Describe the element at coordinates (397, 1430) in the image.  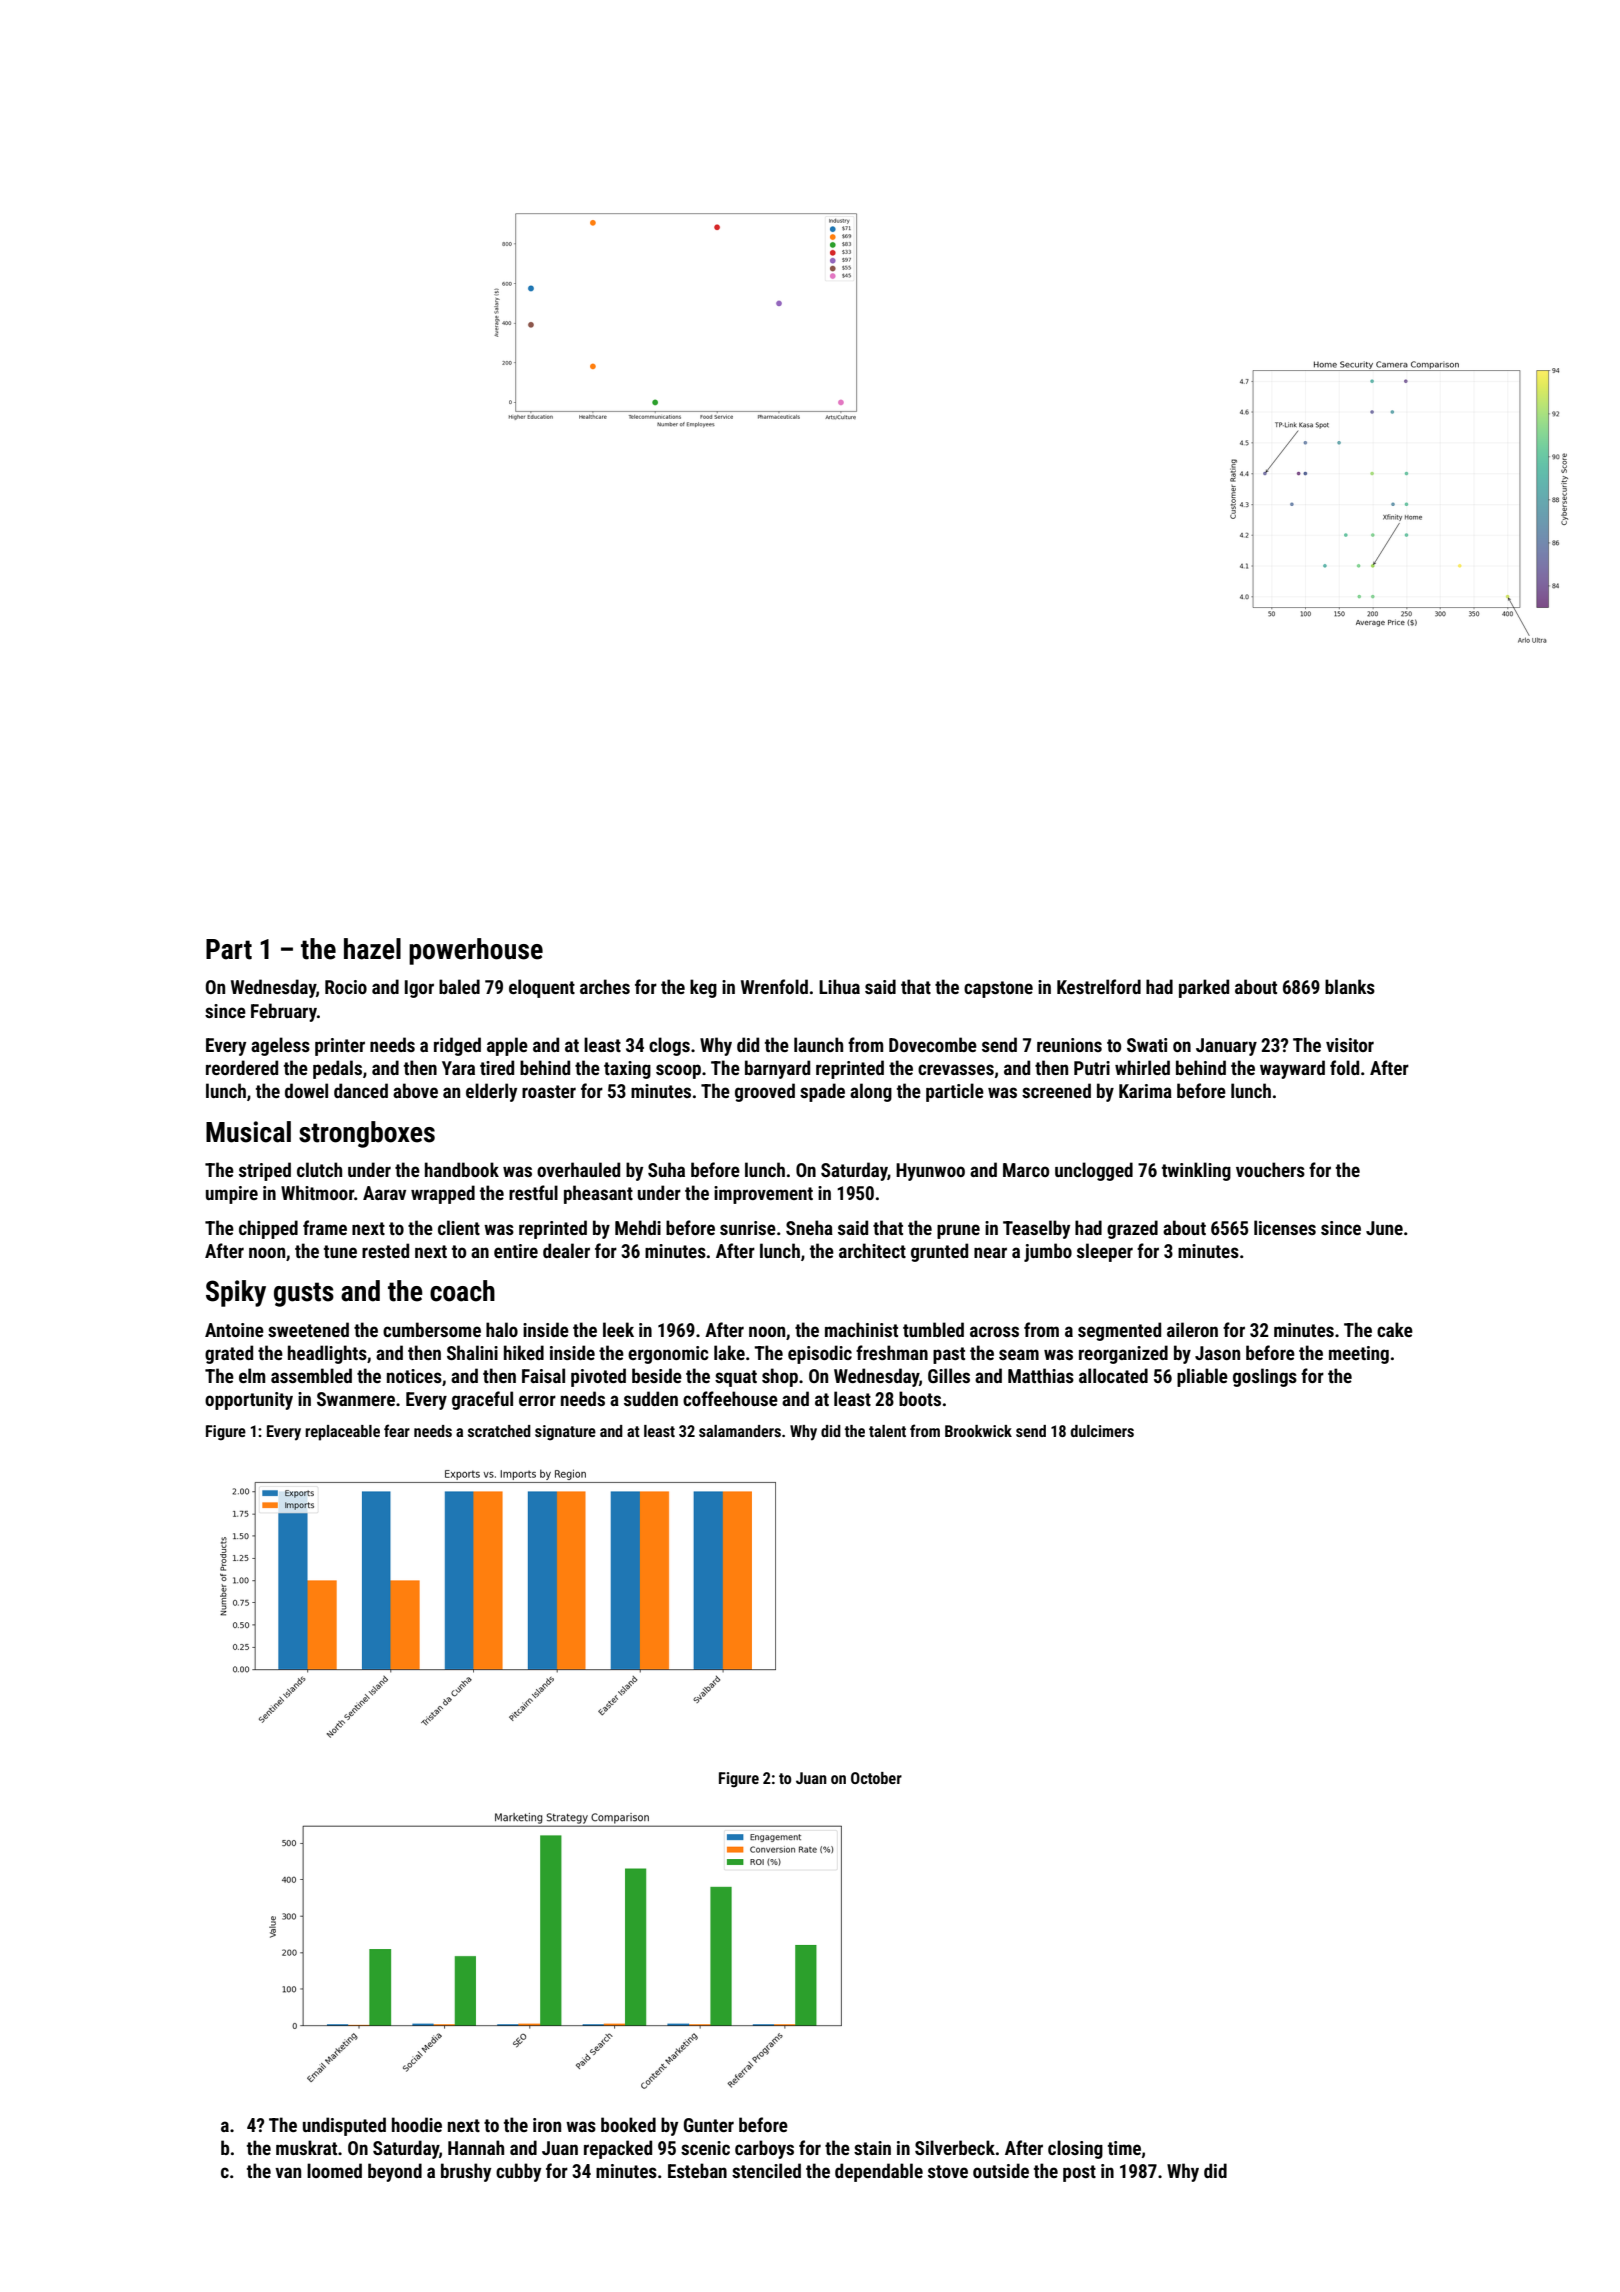
I see `fear` at that location.
